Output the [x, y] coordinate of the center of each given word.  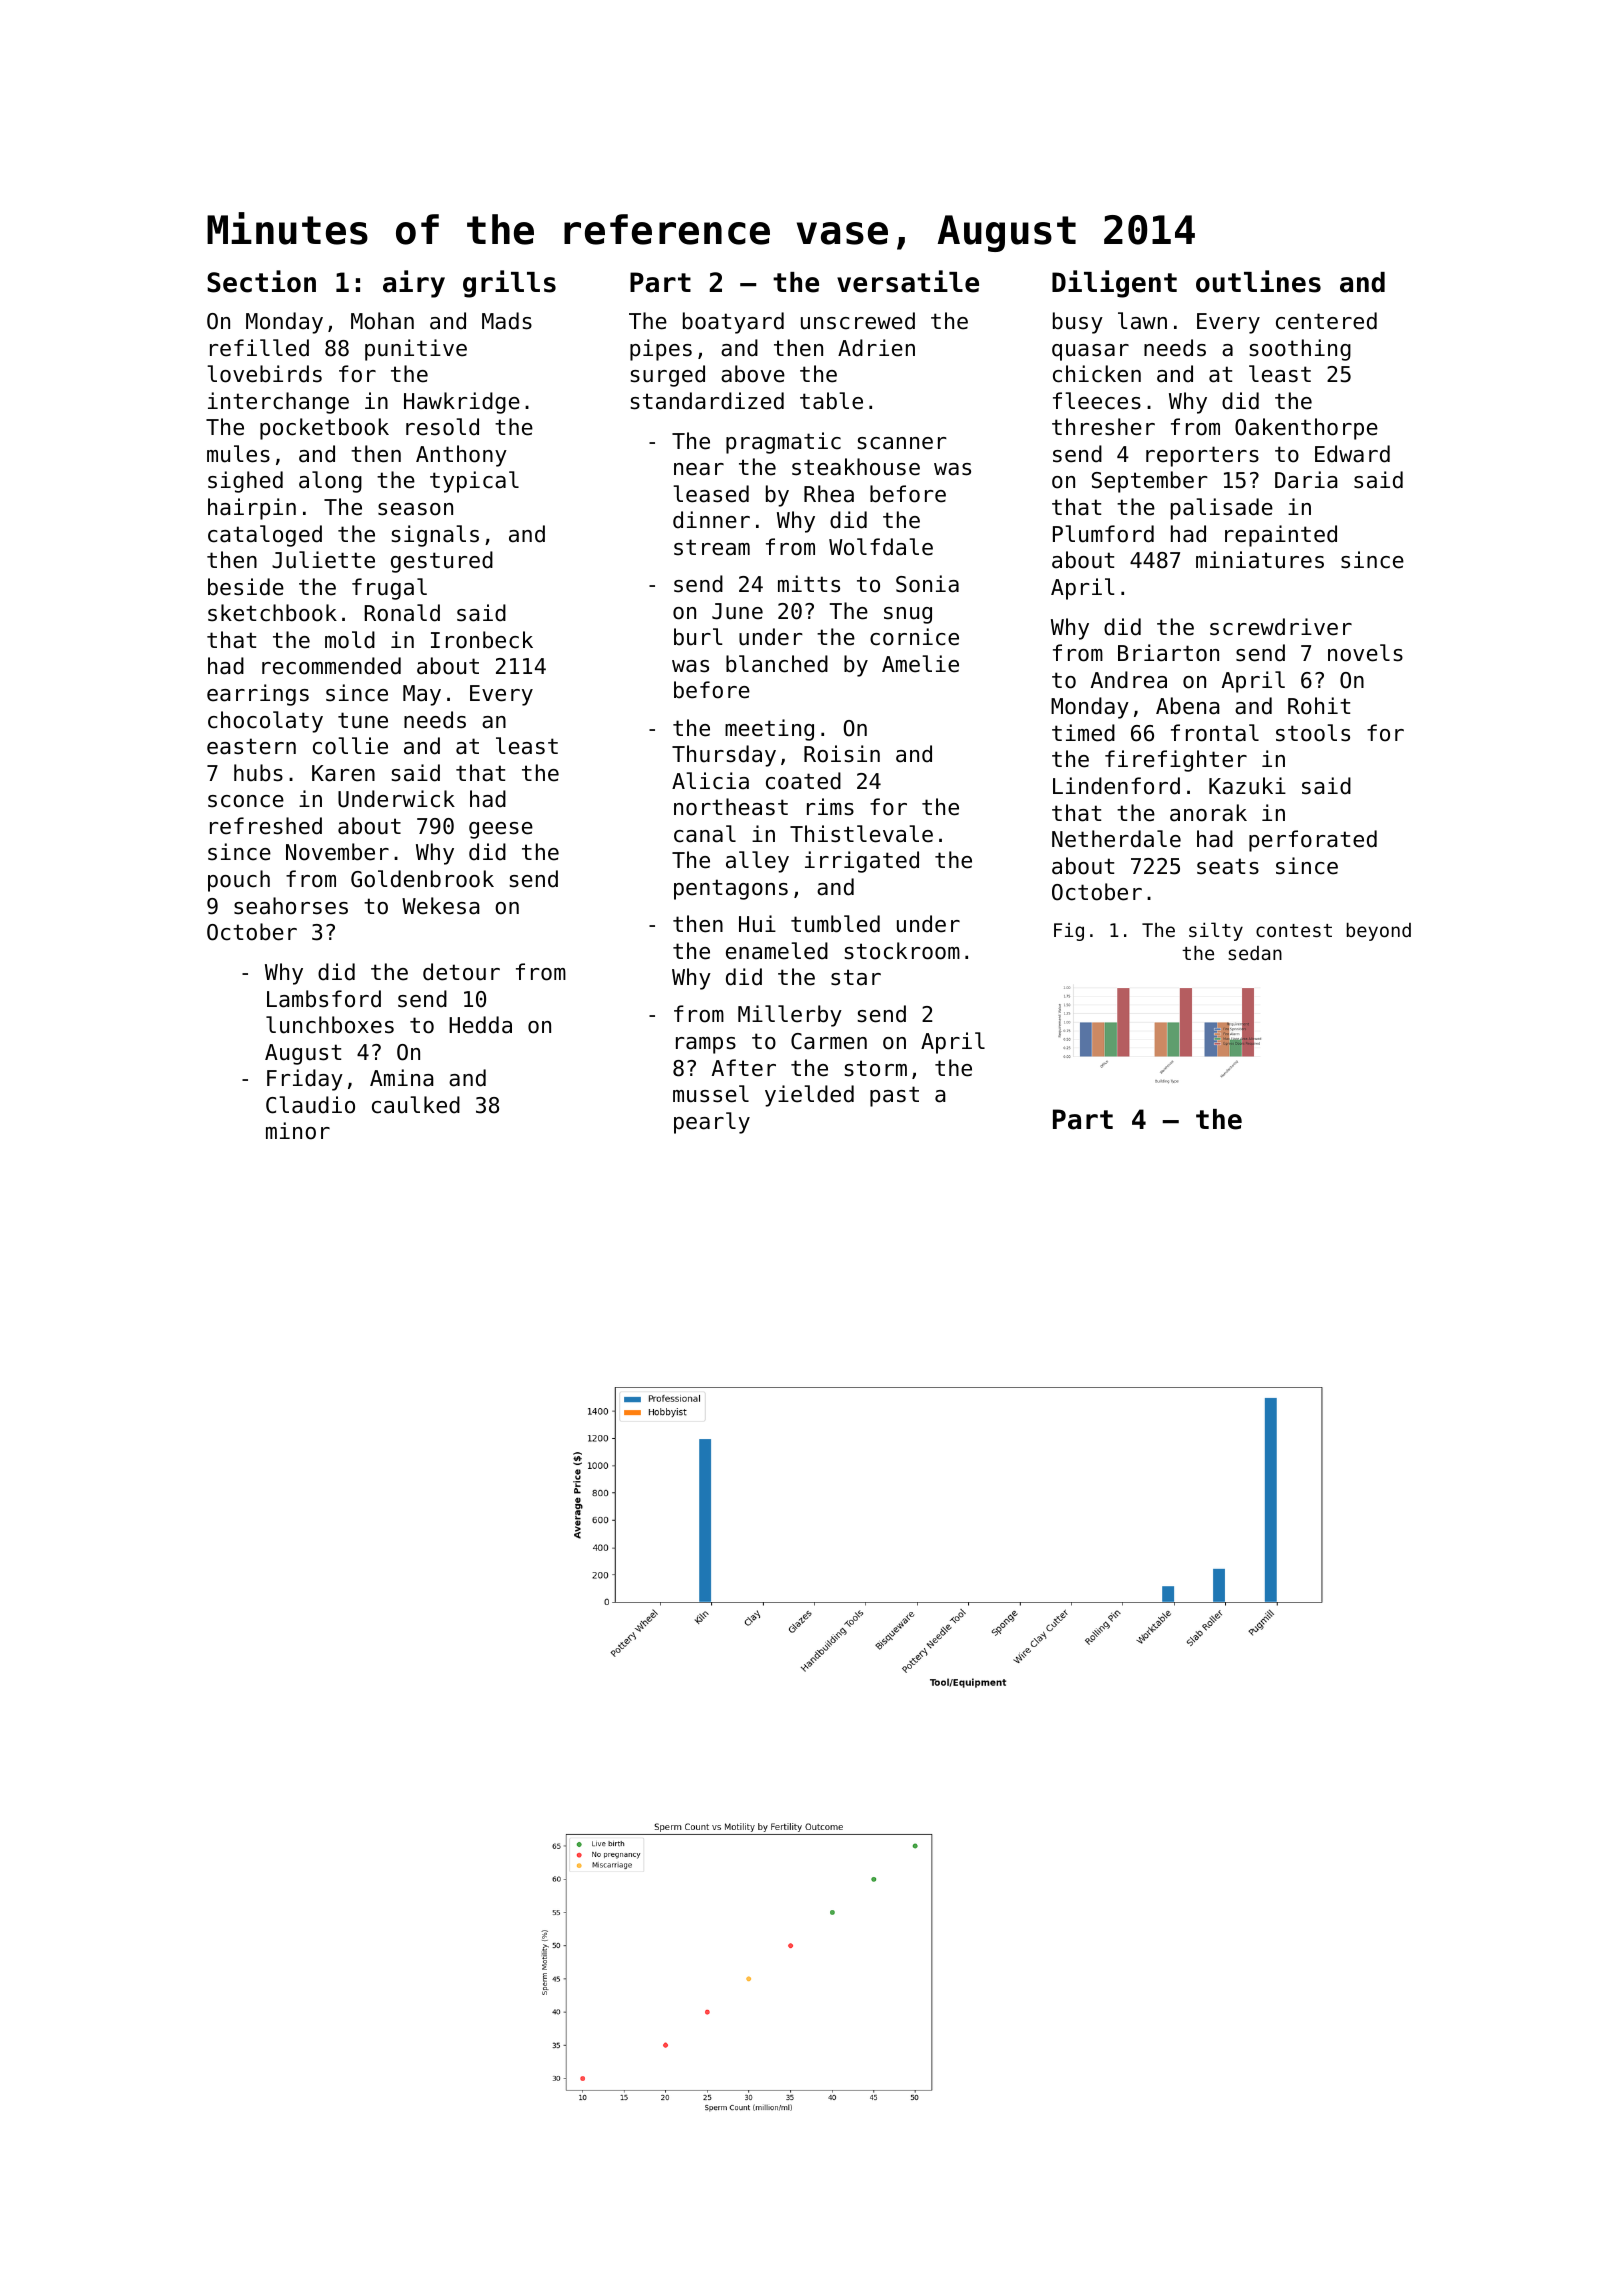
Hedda [480, 1025]
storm [875, 1068]
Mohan [382, 321]
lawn [1142, 321]
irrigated [862, 862]
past [894, 1096]
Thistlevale [861, 834]
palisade [1222, 509]
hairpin [252, 509]
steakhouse [856, 467]
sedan [1255, 953]
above [753, 374]
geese [501, 830]
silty [1216, 931]
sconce [246, 801]
